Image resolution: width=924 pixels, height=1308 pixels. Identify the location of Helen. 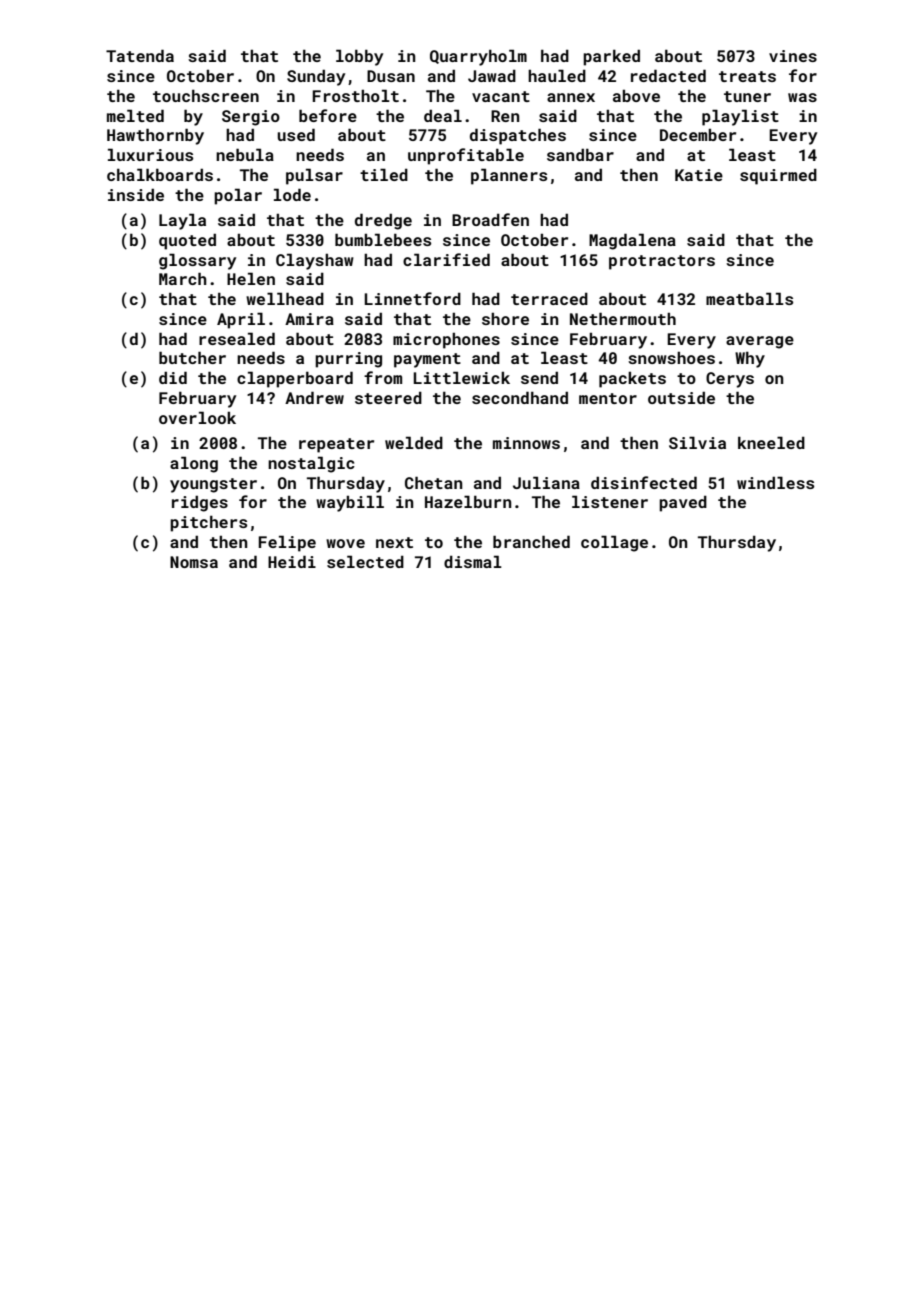
(251, 278).
